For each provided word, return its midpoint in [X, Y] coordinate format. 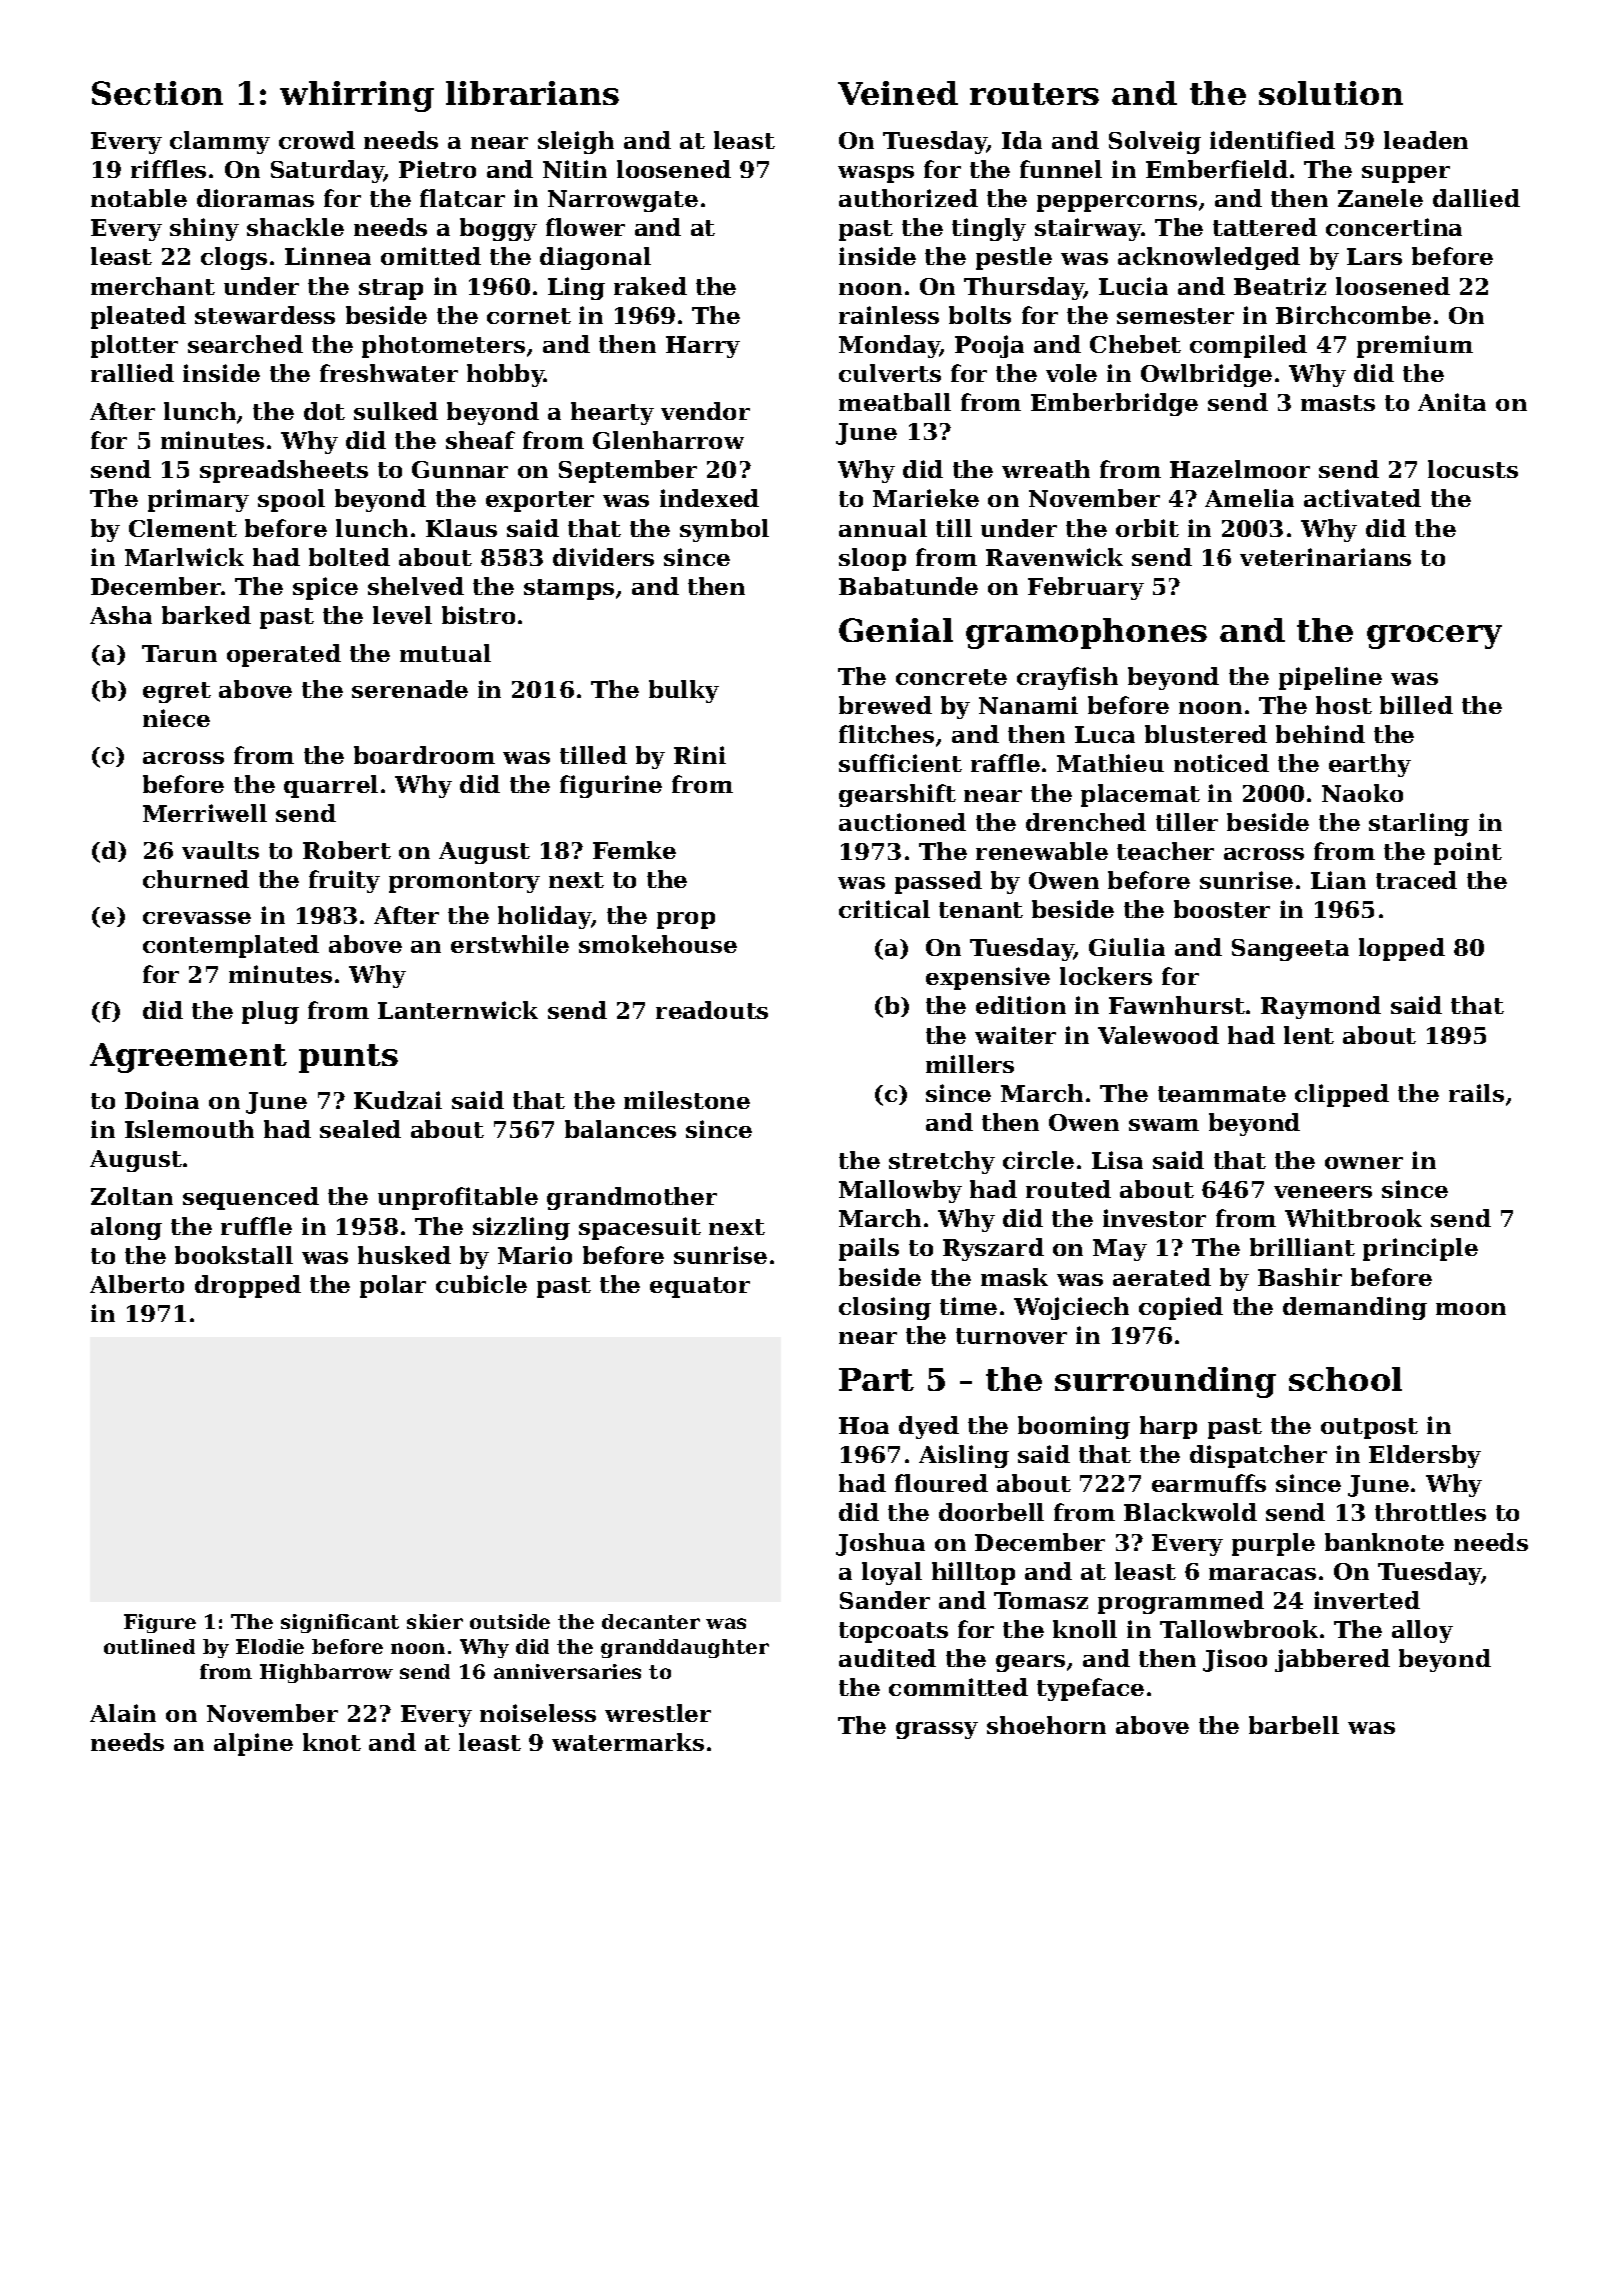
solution [1331, 93]
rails [1476, 1093]
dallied [1476, 198]
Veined [898, 93]
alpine [253, 1744]
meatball [895, 402]
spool [291, 500]
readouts [712, 1010]
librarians [532, 93]
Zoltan [132, 1196]
